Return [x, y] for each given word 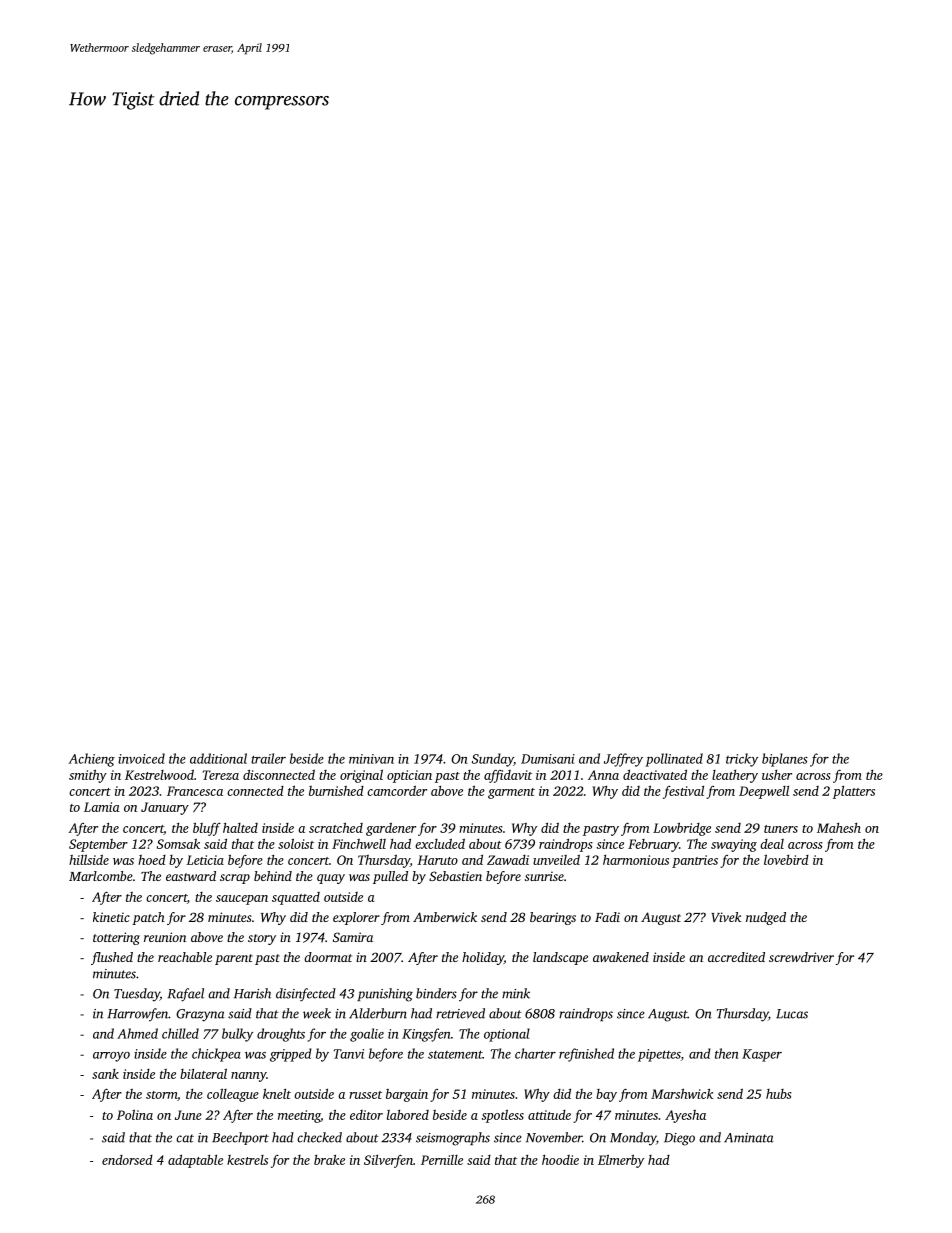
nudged [766, 918]
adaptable [195, 1161]
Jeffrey [623, 760]
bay [606, 1095]
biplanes [785, 760]
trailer [268, 758]
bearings [553, 918]
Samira [353, 937]
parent [234, 959]
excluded [440, 843]
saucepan [242, 900]
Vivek [726, 917]
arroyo [111, 1057]
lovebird [786, 859]
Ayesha [685, 1116]
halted [240, 828]
